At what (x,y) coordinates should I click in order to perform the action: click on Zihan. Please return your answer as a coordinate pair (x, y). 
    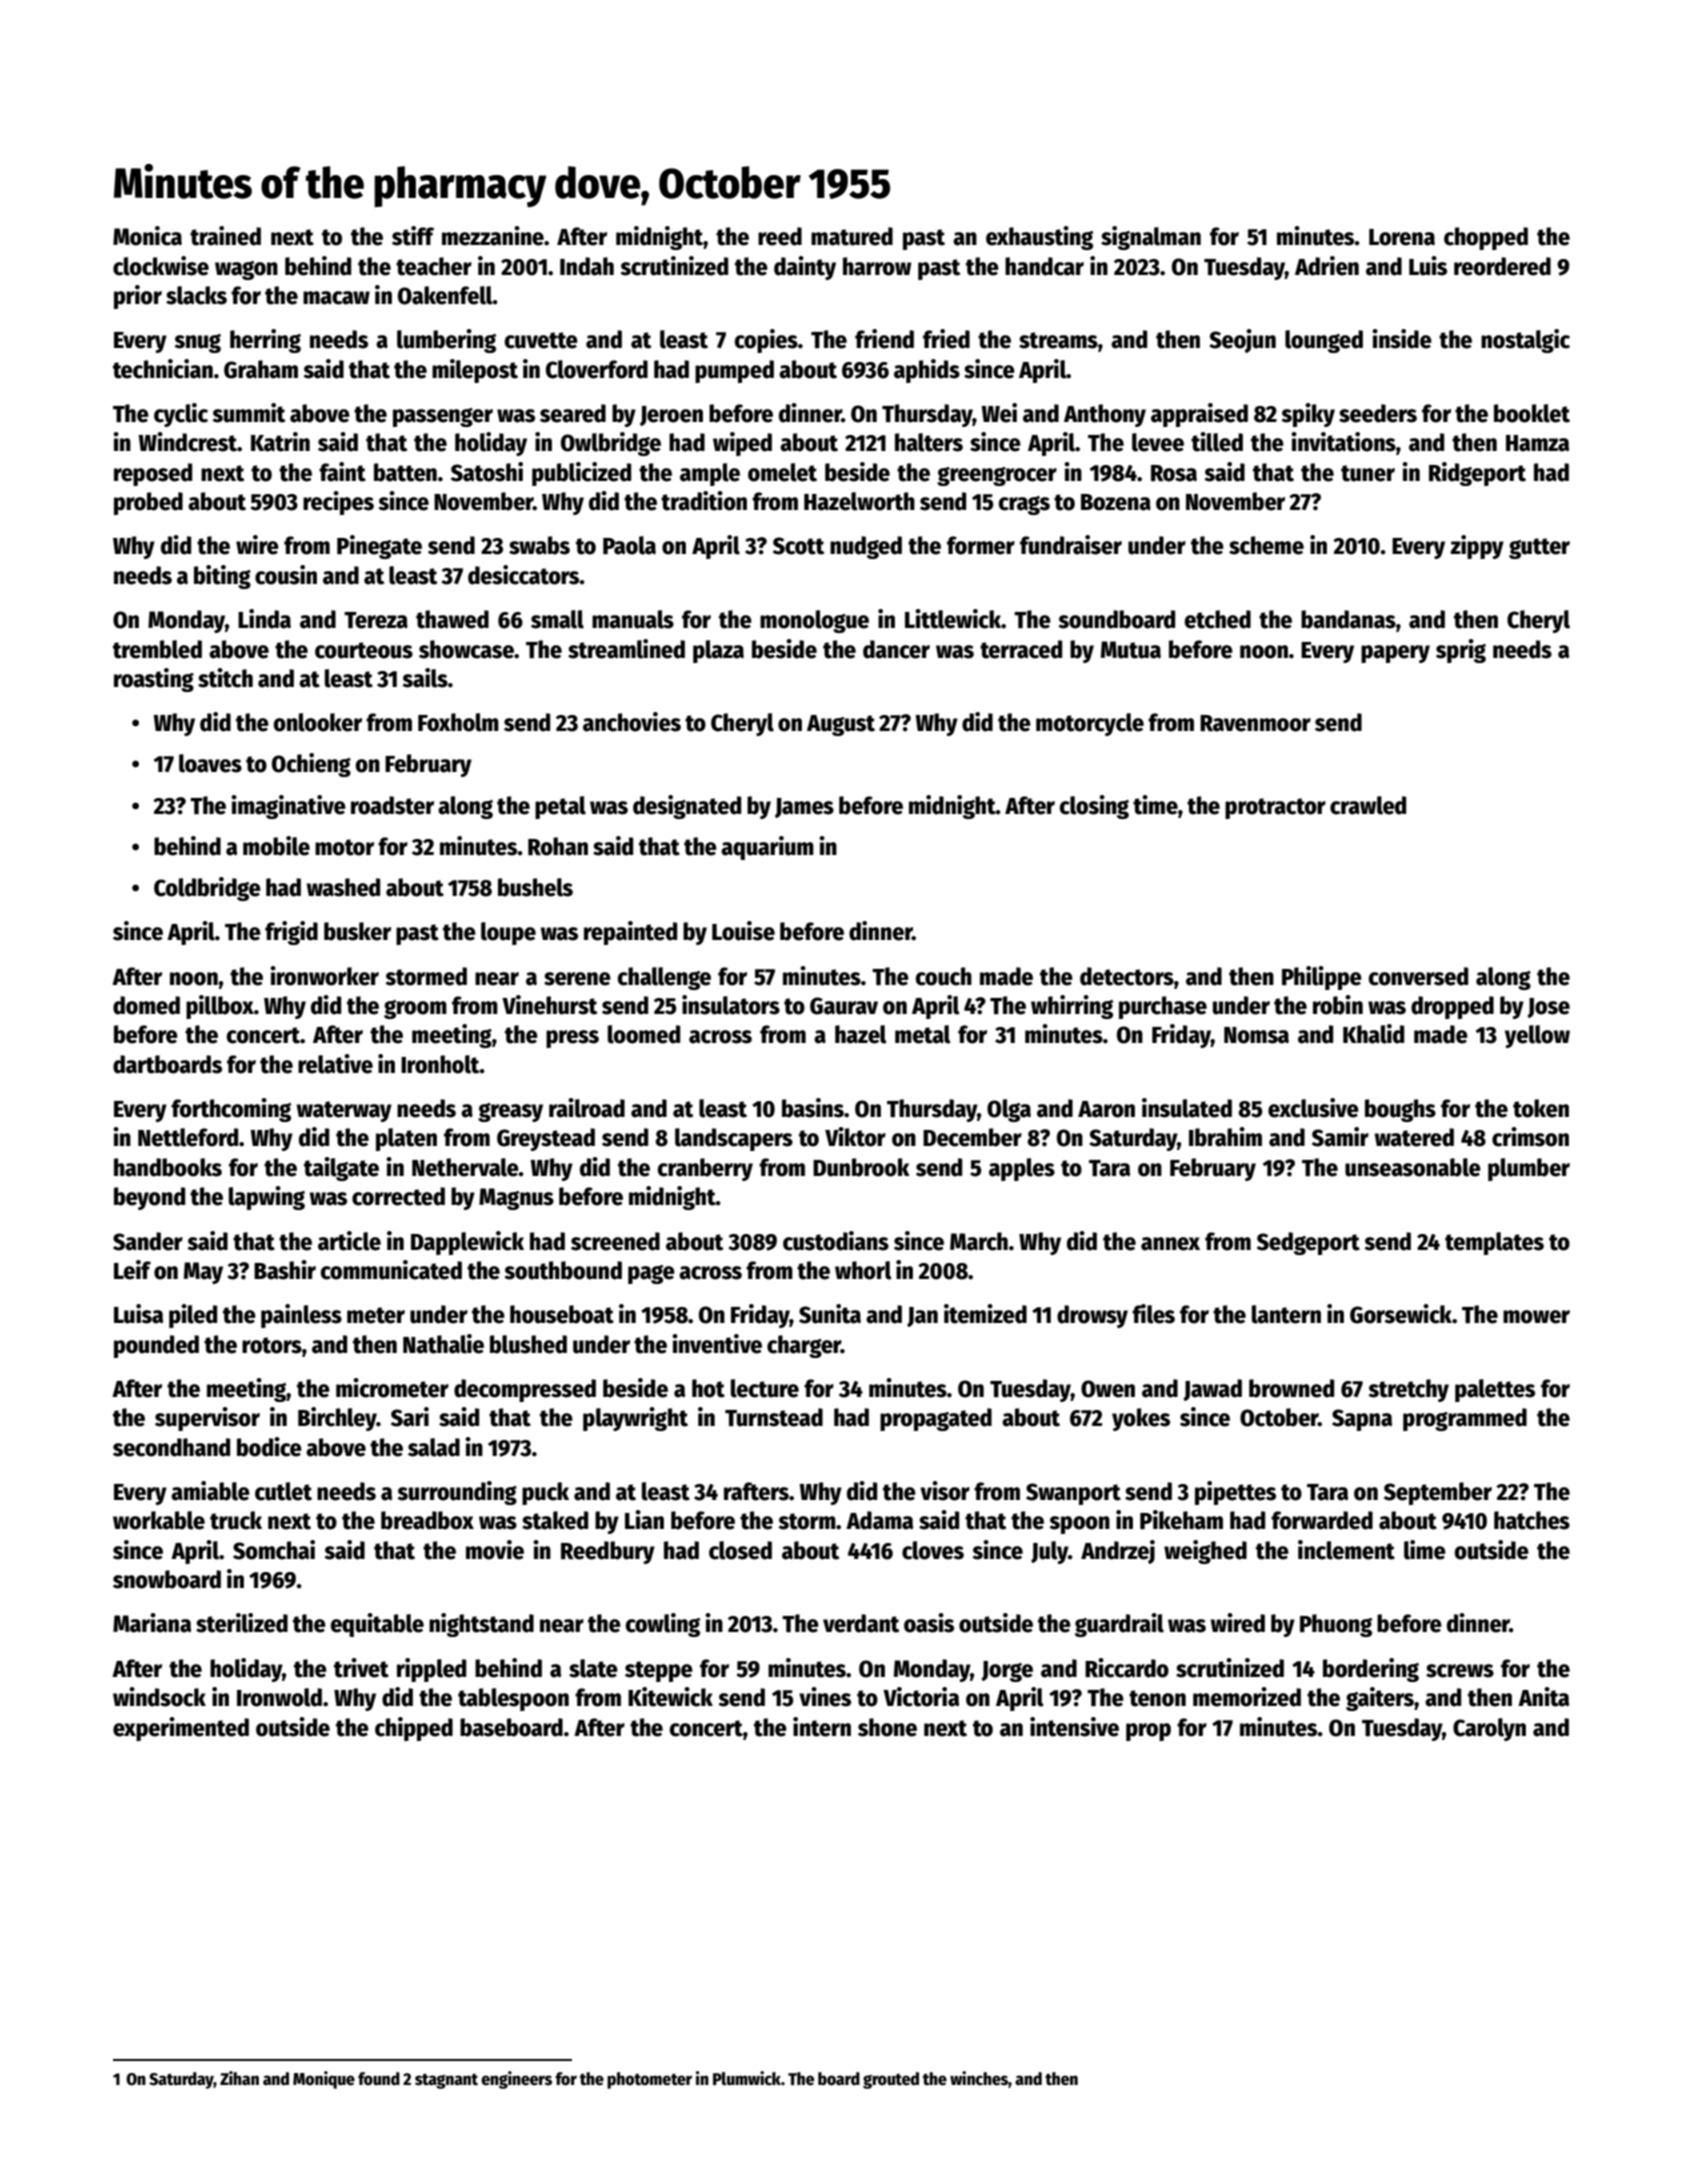
    Looking at the image, I should click on (239, 2078).
